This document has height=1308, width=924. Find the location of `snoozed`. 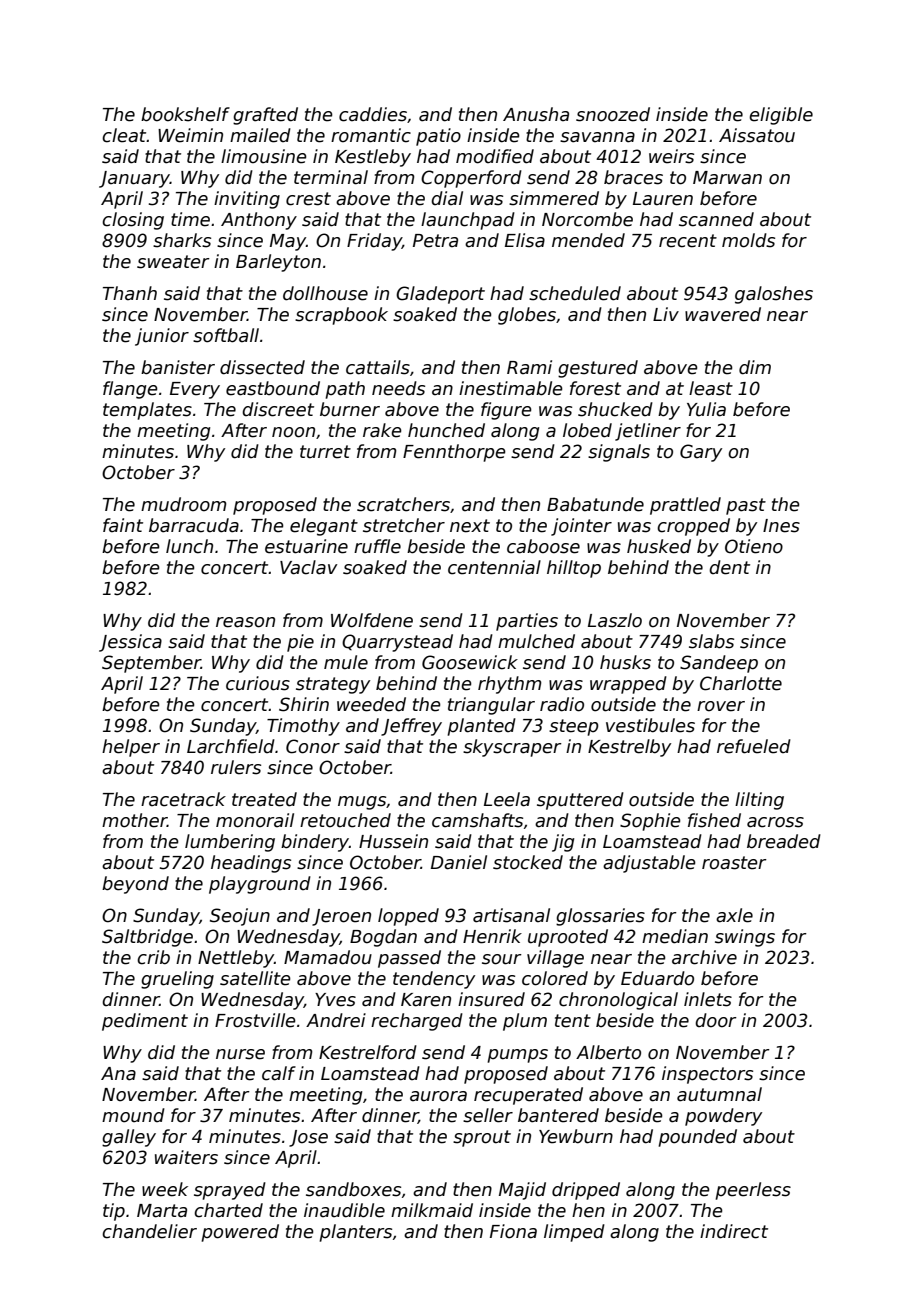

snoozed is located at coordinates (613, 114).
